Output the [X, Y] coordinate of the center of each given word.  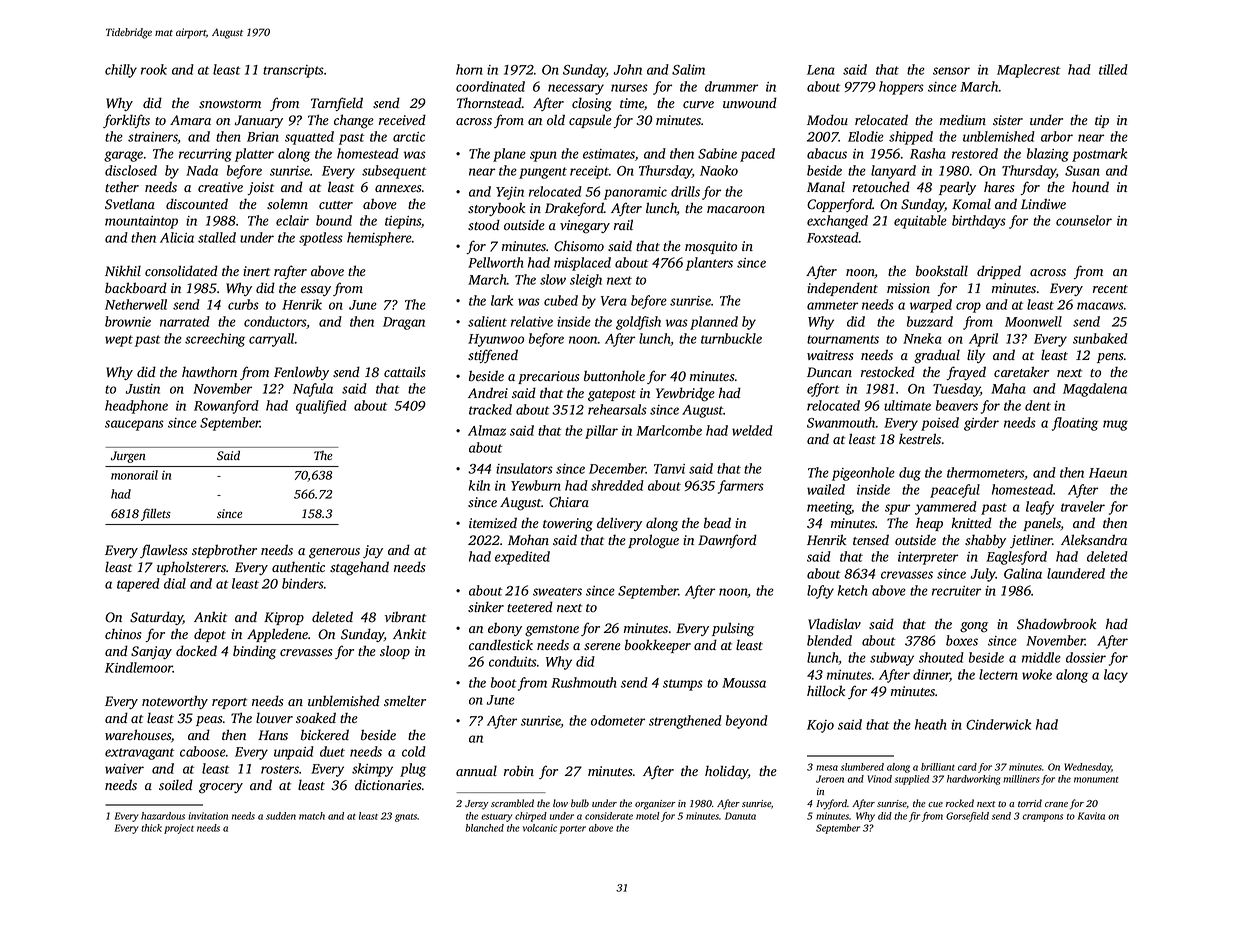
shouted [941, 657]
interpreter [928, 558]
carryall [272, 340]
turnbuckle [731, 338]
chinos [123, 634]
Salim [688, 69]
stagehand [359, 568]
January [259, 121]
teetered [530, 606]
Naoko [719, 170]
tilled [1113, 69]
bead [717, 522]
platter [254, 155]
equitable [920, 222]
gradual [937, 356]
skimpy [372, 770]
